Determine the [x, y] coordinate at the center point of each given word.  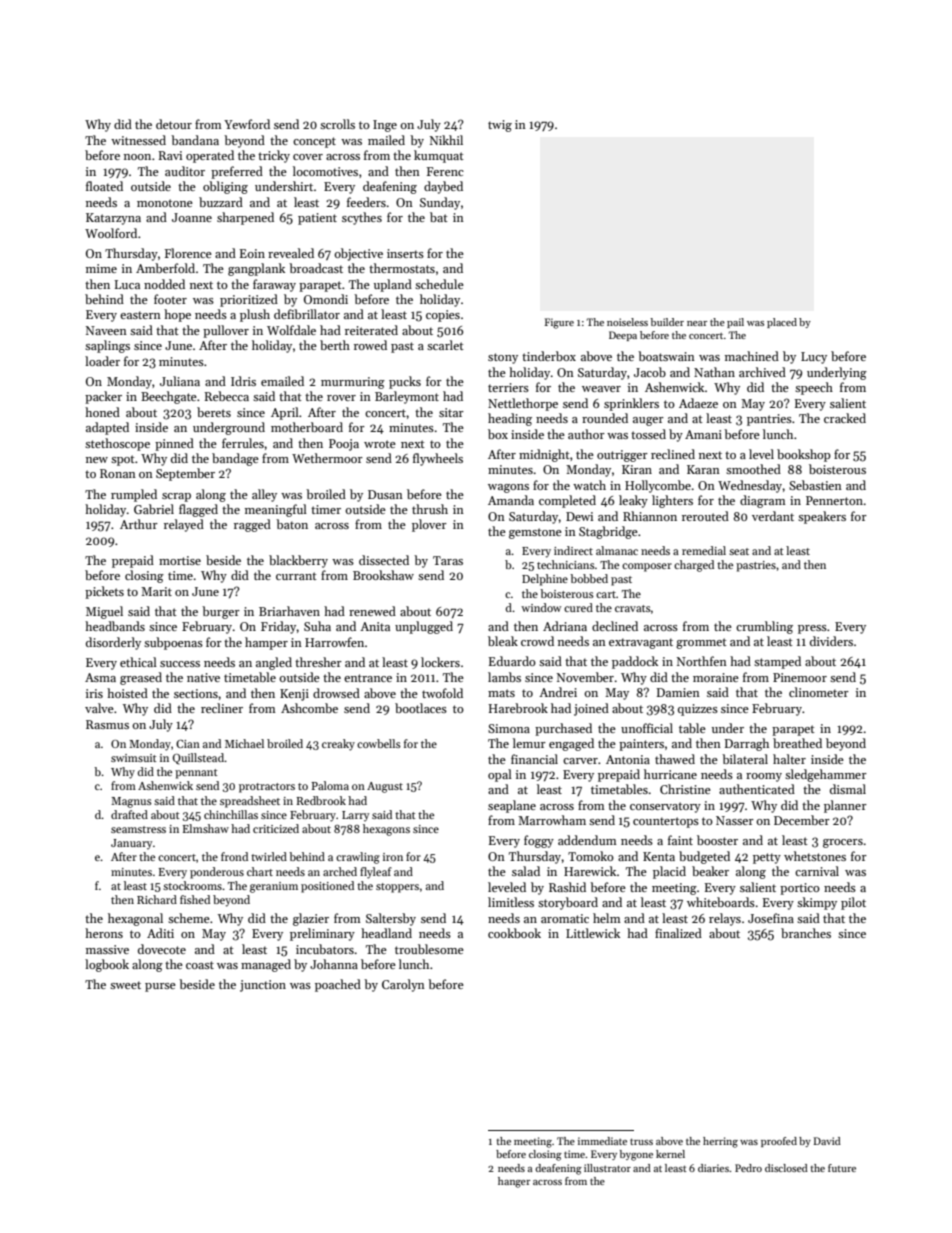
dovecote [162, 949]
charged [694, 566]
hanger [514, 1182]
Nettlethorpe [523, 404]
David [827, 1141]
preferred [237, 172]
